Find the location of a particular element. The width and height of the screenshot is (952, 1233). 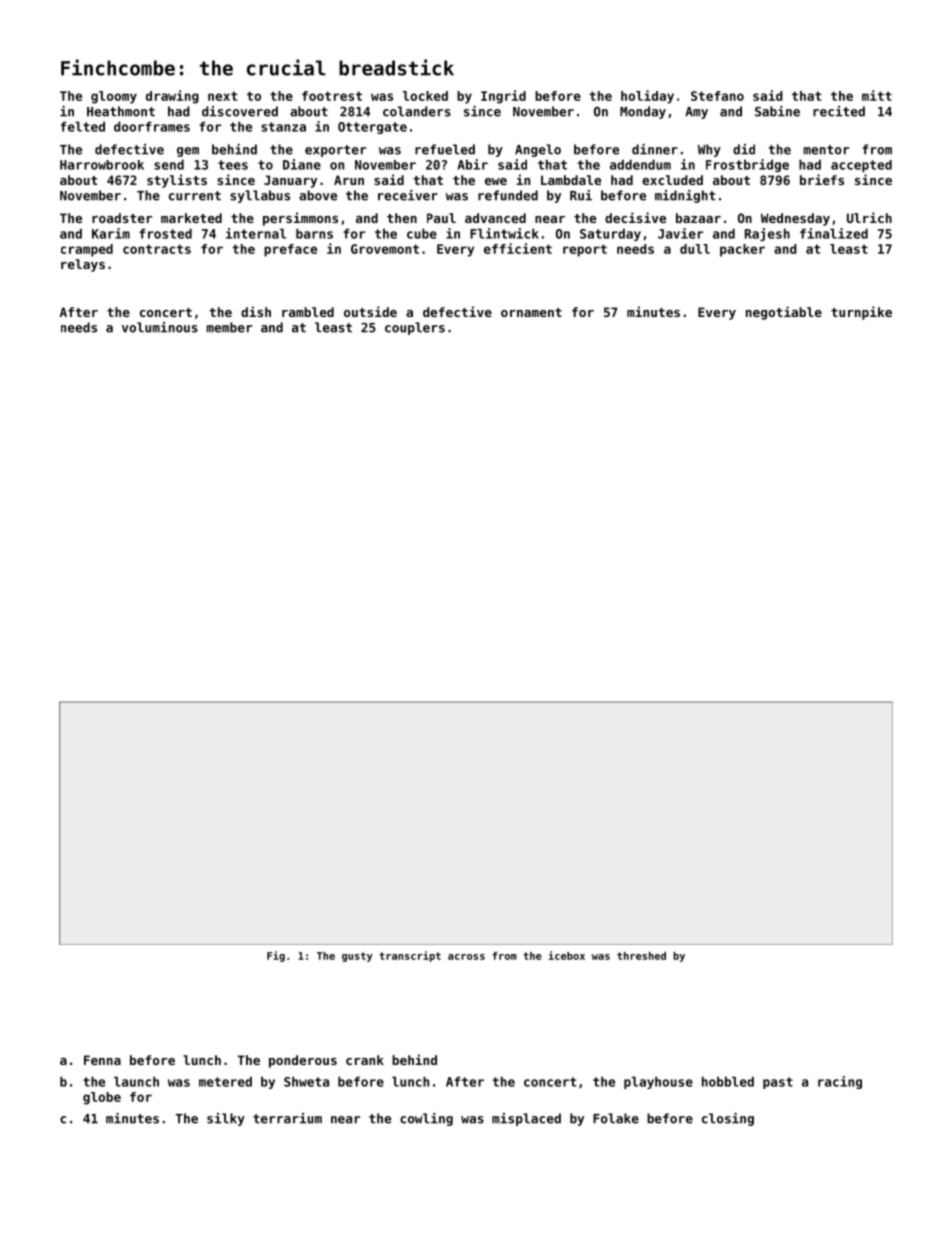

Fenna is located at coordinates (102, 1060).
